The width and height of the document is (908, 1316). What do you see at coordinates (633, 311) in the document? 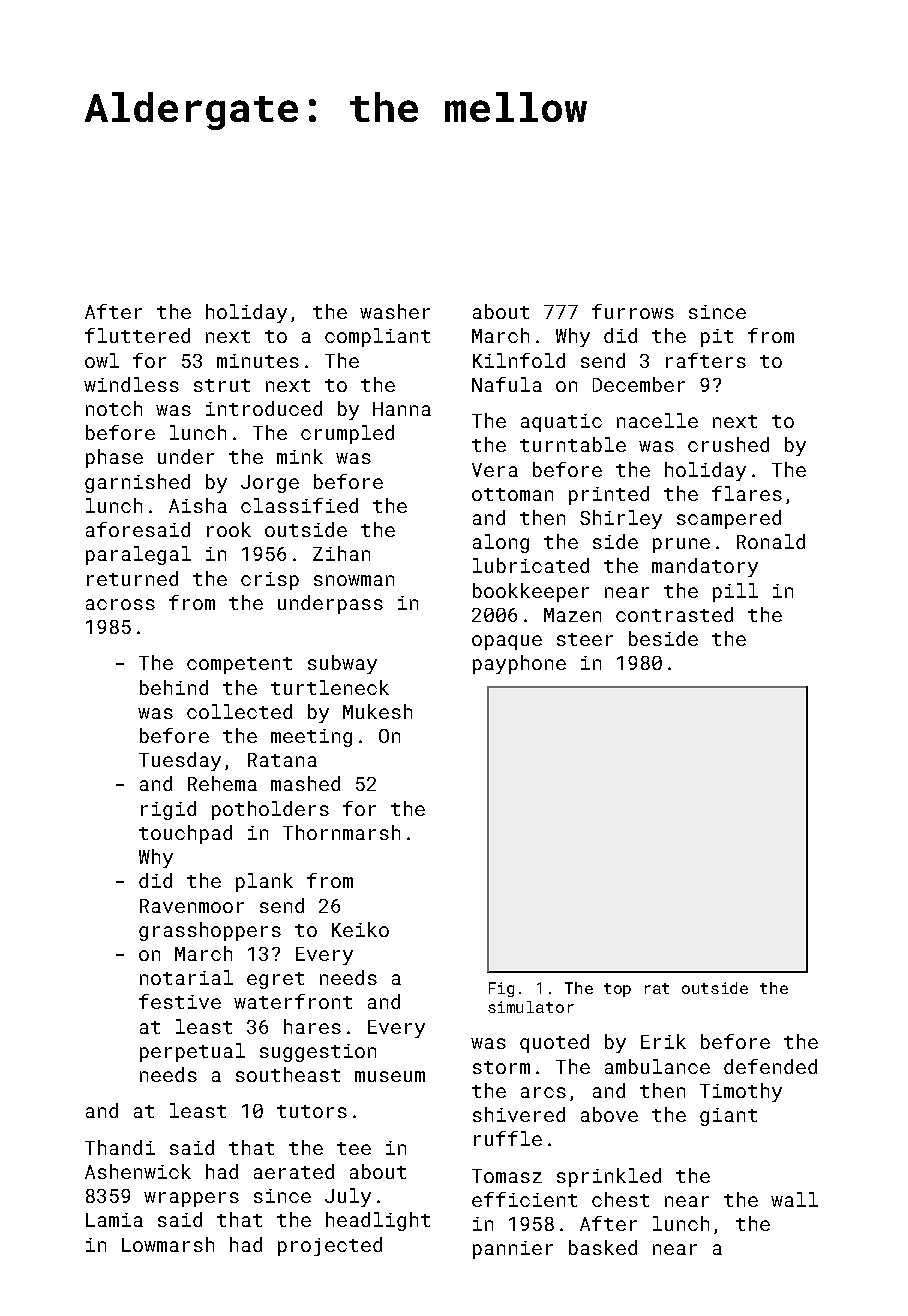
I see `furrows` at bounding box center [633, 311].
